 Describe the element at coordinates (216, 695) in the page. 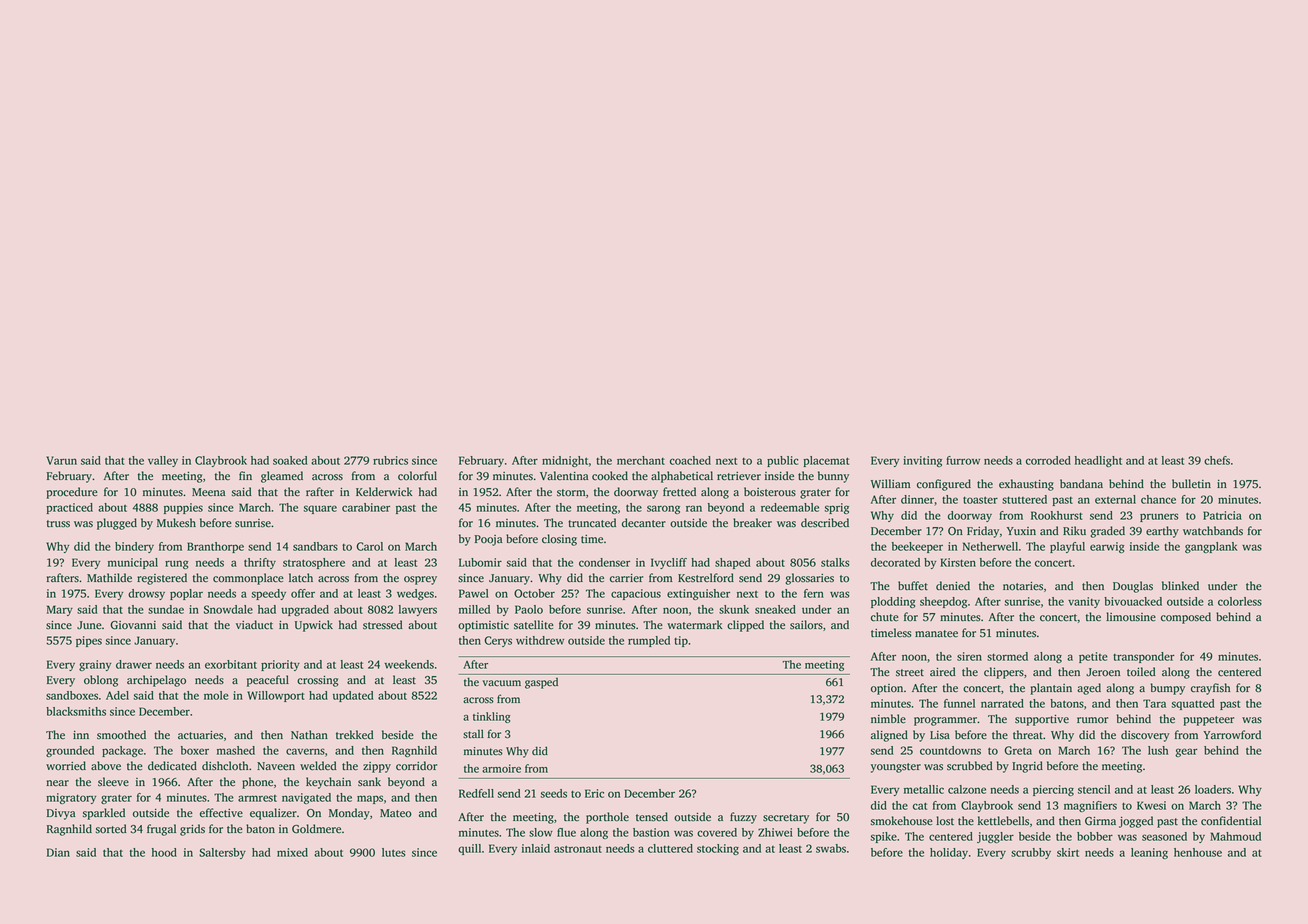

I see `mole` at that location.
